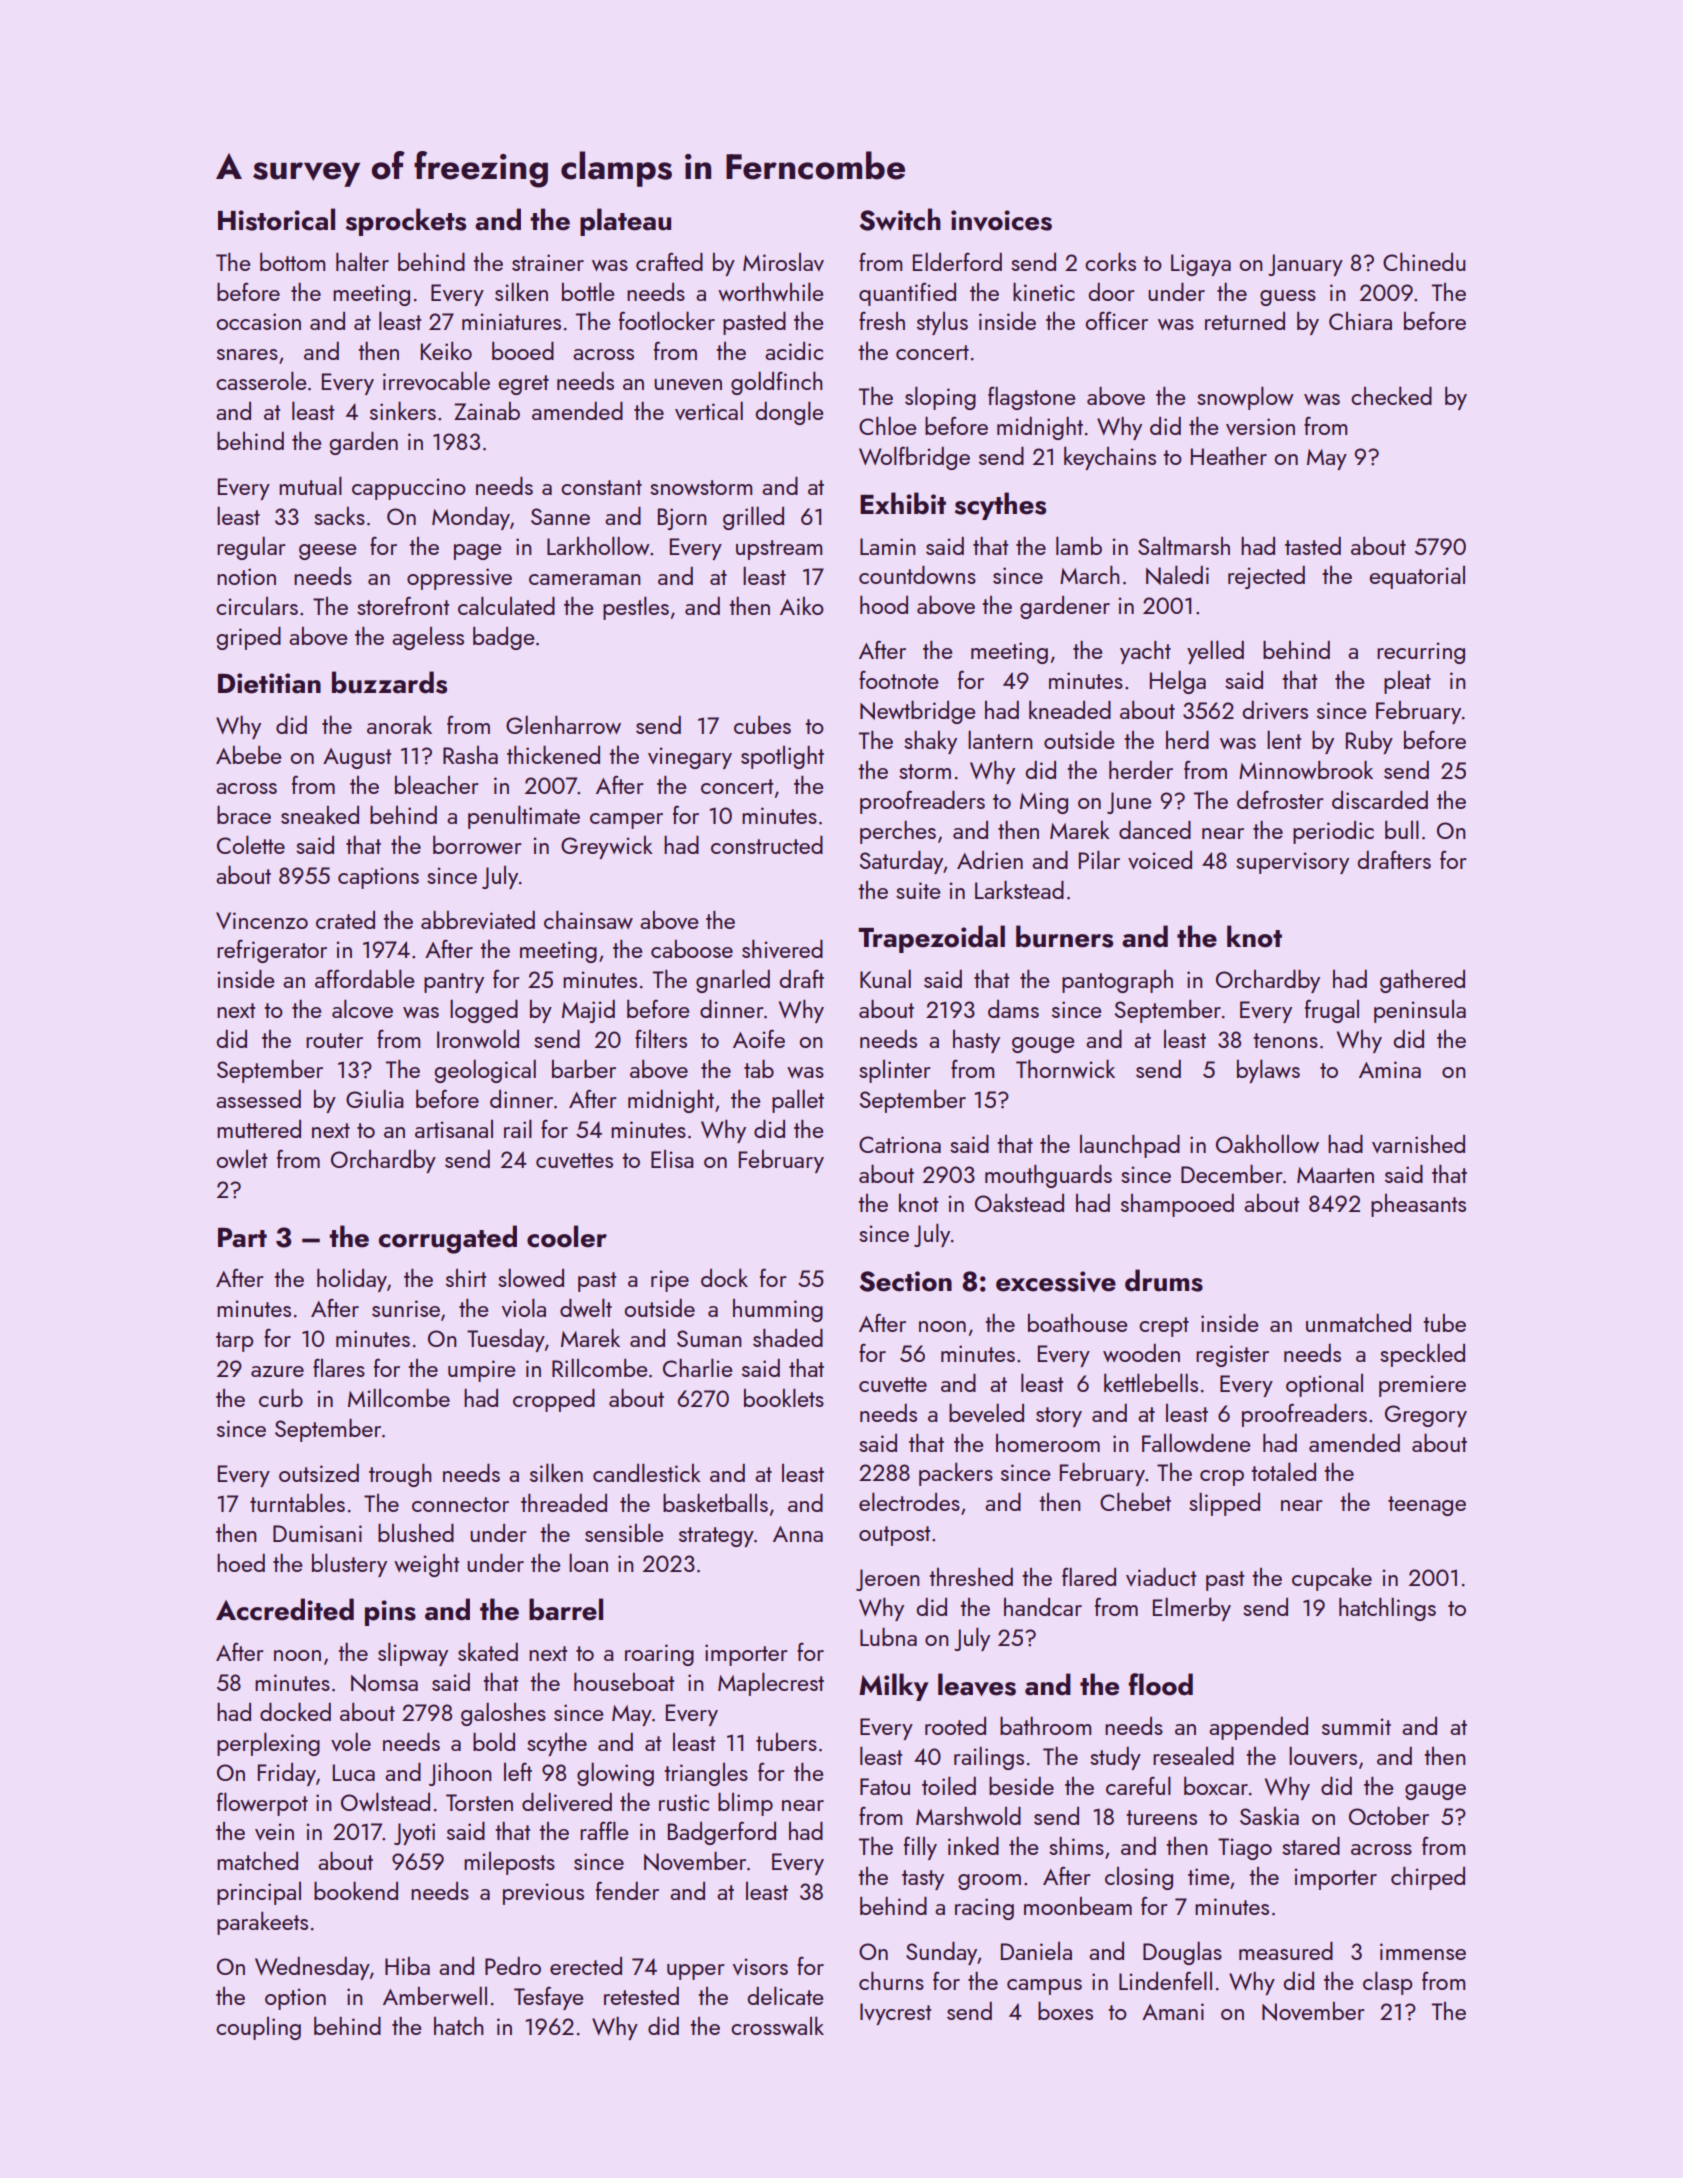 The width and height of the image is (1683, 2178). Describe the element at coordinates (1424, 262) in the image. I see `Chinedu` at that location.
